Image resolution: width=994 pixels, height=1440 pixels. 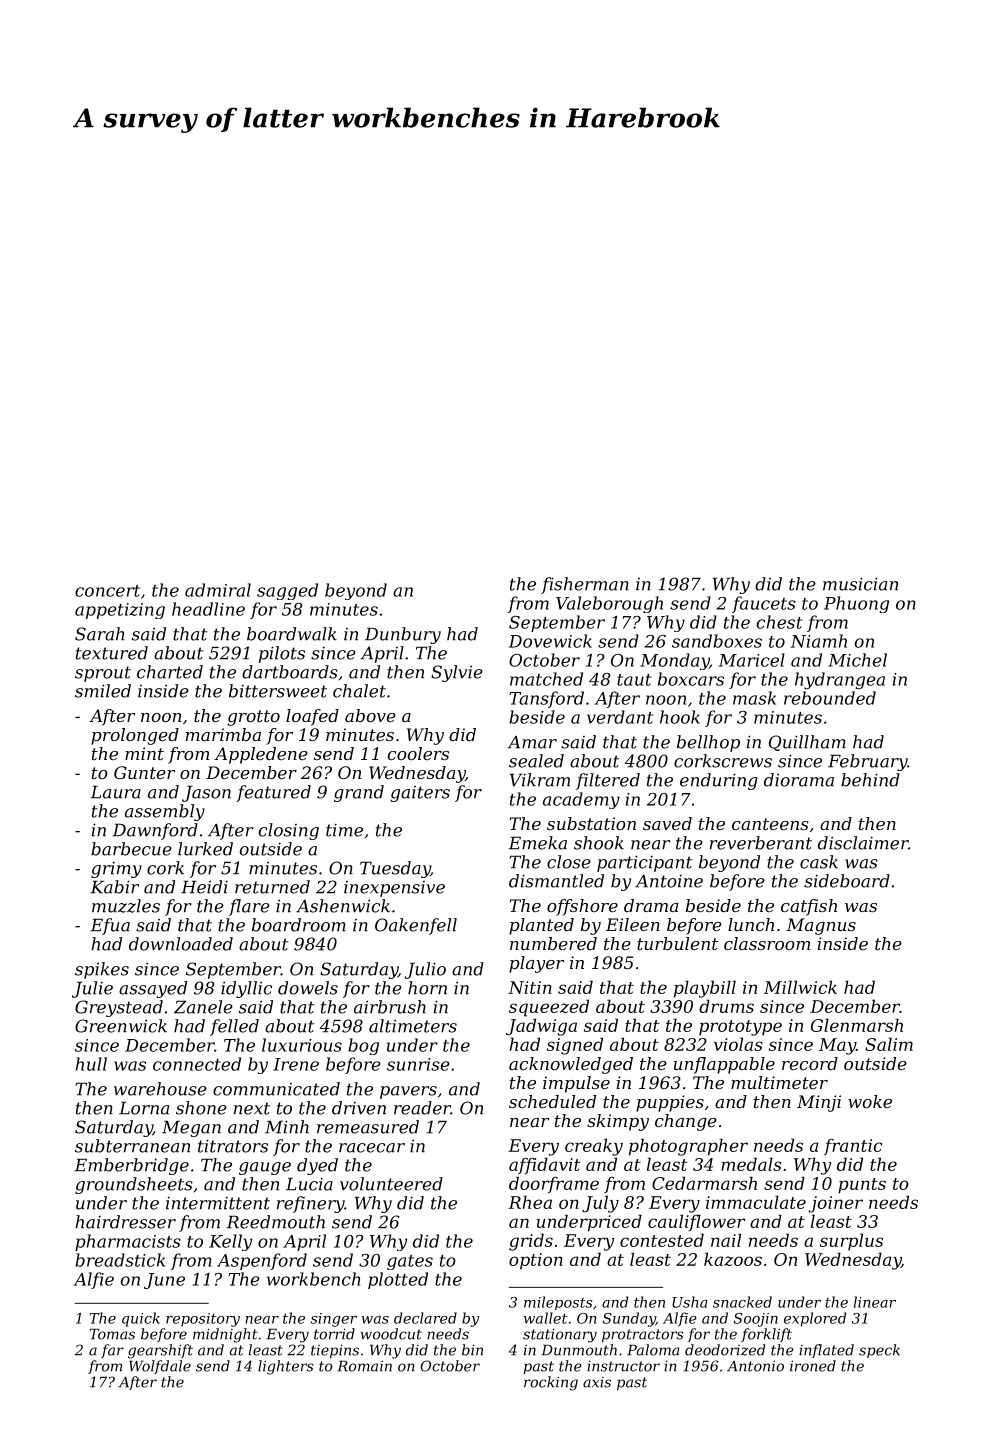 What do you see at coordinates (870, 1101) in the image?
I see `woke` at bounding box center [870, 1101].
